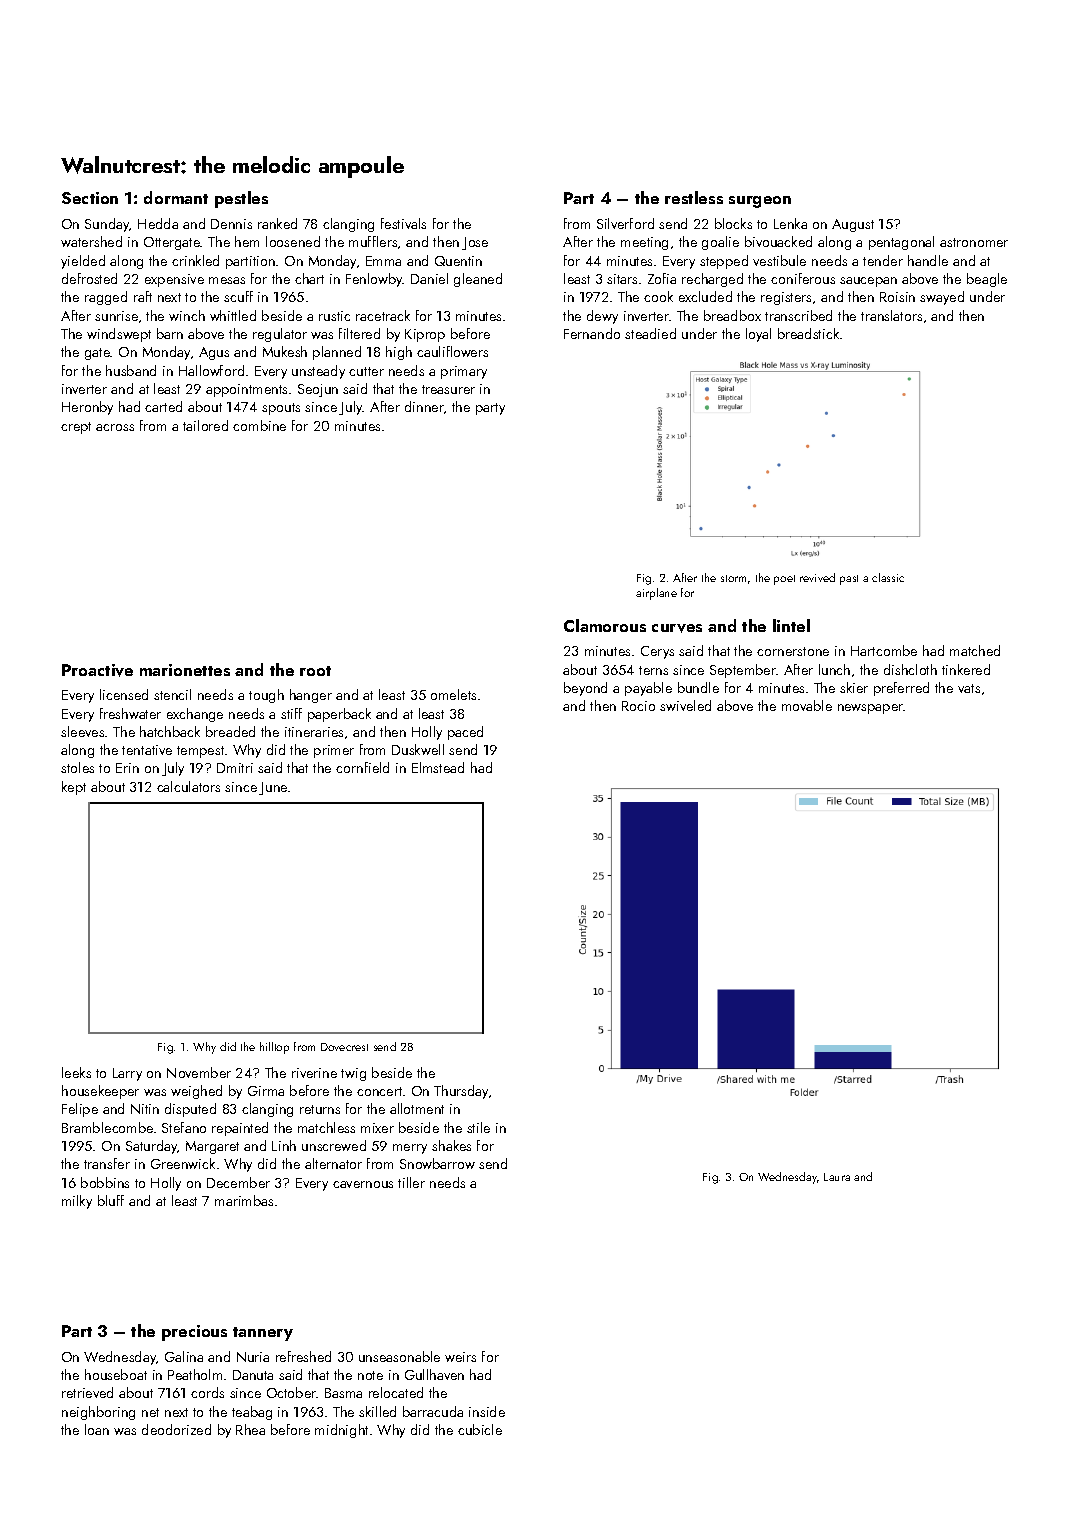 This image has width=1074, height=1526. What do you see at coordinates (315, 671) in the image?
I see `root` at bounding box center [315, 671].
